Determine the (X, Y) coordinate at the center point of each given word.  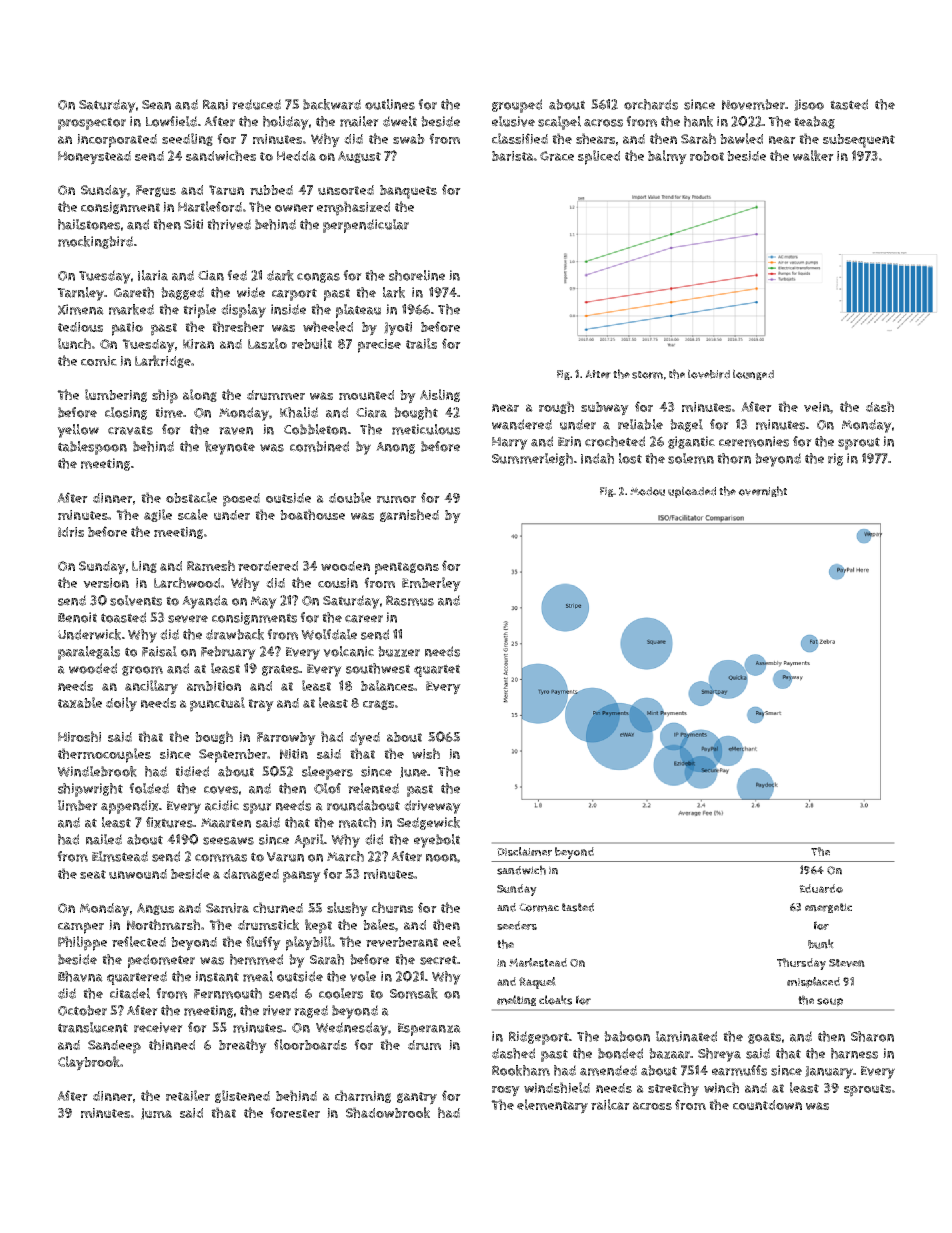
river (277, 1010)
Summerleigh (532, 459)
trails (421, 343)
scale (193, 514)
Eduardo (821, 888)
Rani (215, 104)
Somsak (414, 993)
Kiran (198, 344)
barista (513, 156)
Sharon (872, 1036)
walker (813, 155)
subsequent (859, 141)
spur (257, 808)
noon (441, 858)
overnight (762, 491)
